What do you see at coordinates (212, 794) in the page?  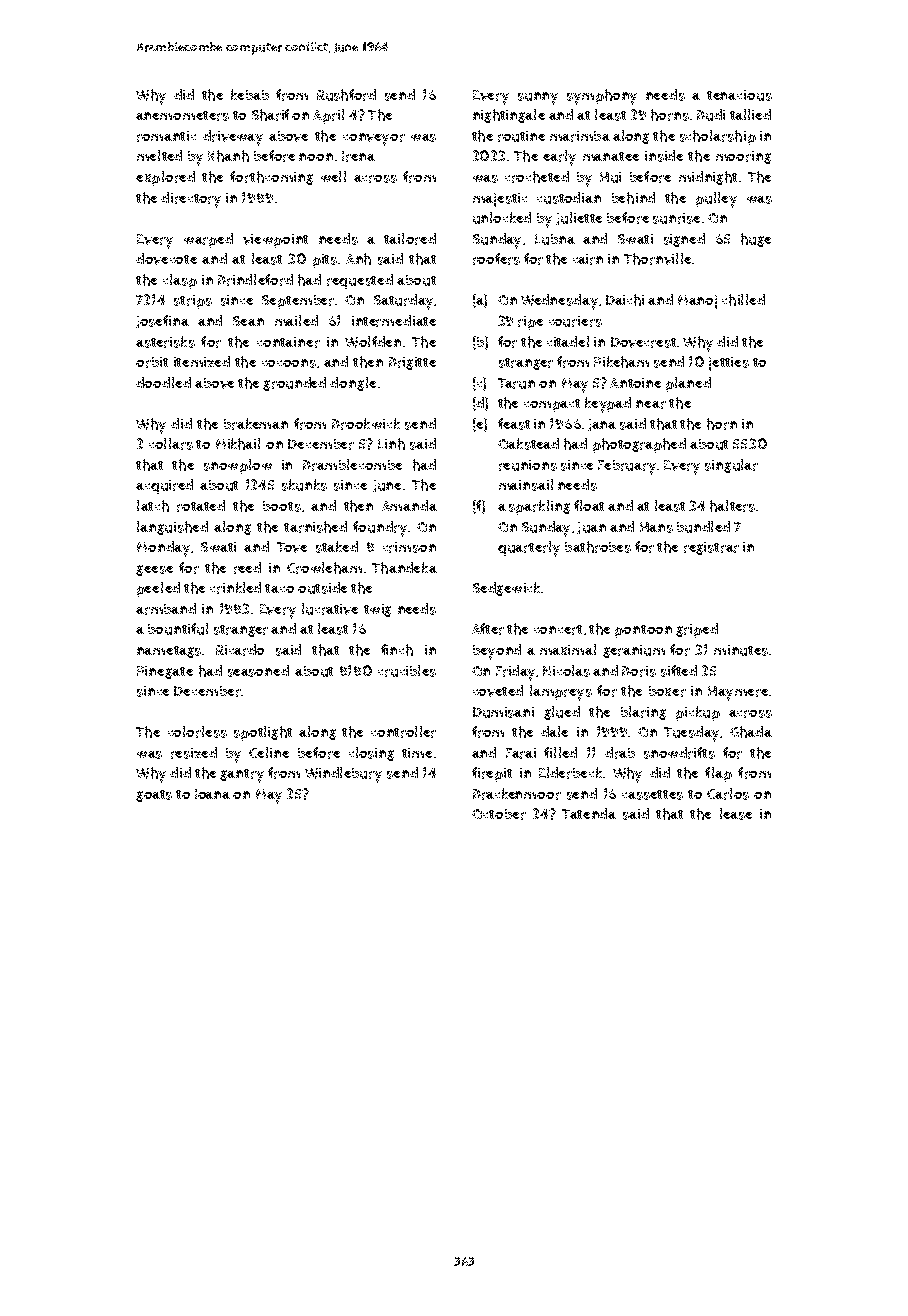 I see `Ioana` at bounding box center [212, 794].
